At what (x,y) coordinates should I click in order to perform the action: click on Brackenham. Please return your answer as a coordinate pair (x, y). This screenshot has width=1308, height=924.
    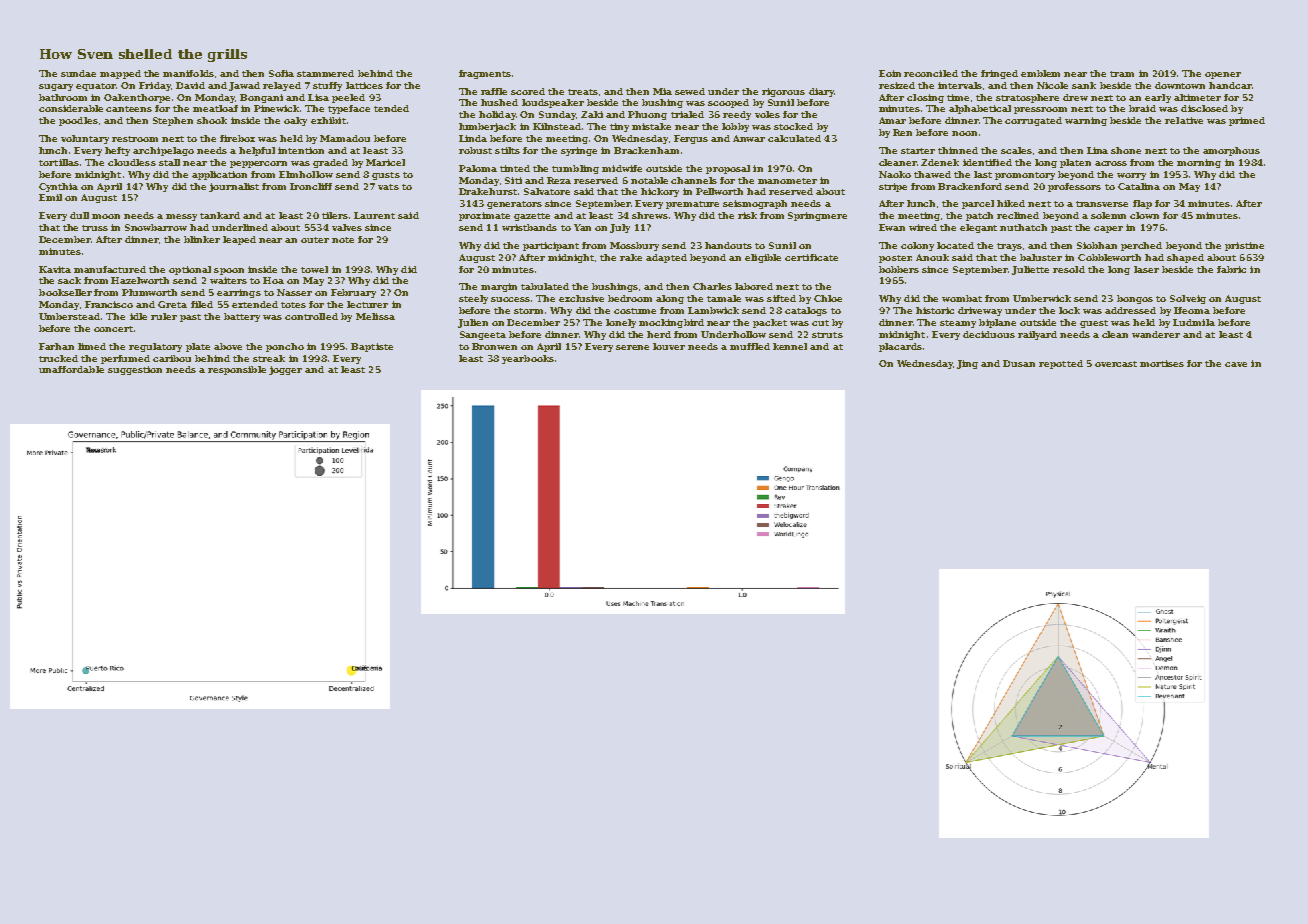
    Looking at the image, I should click on (646, 150).
